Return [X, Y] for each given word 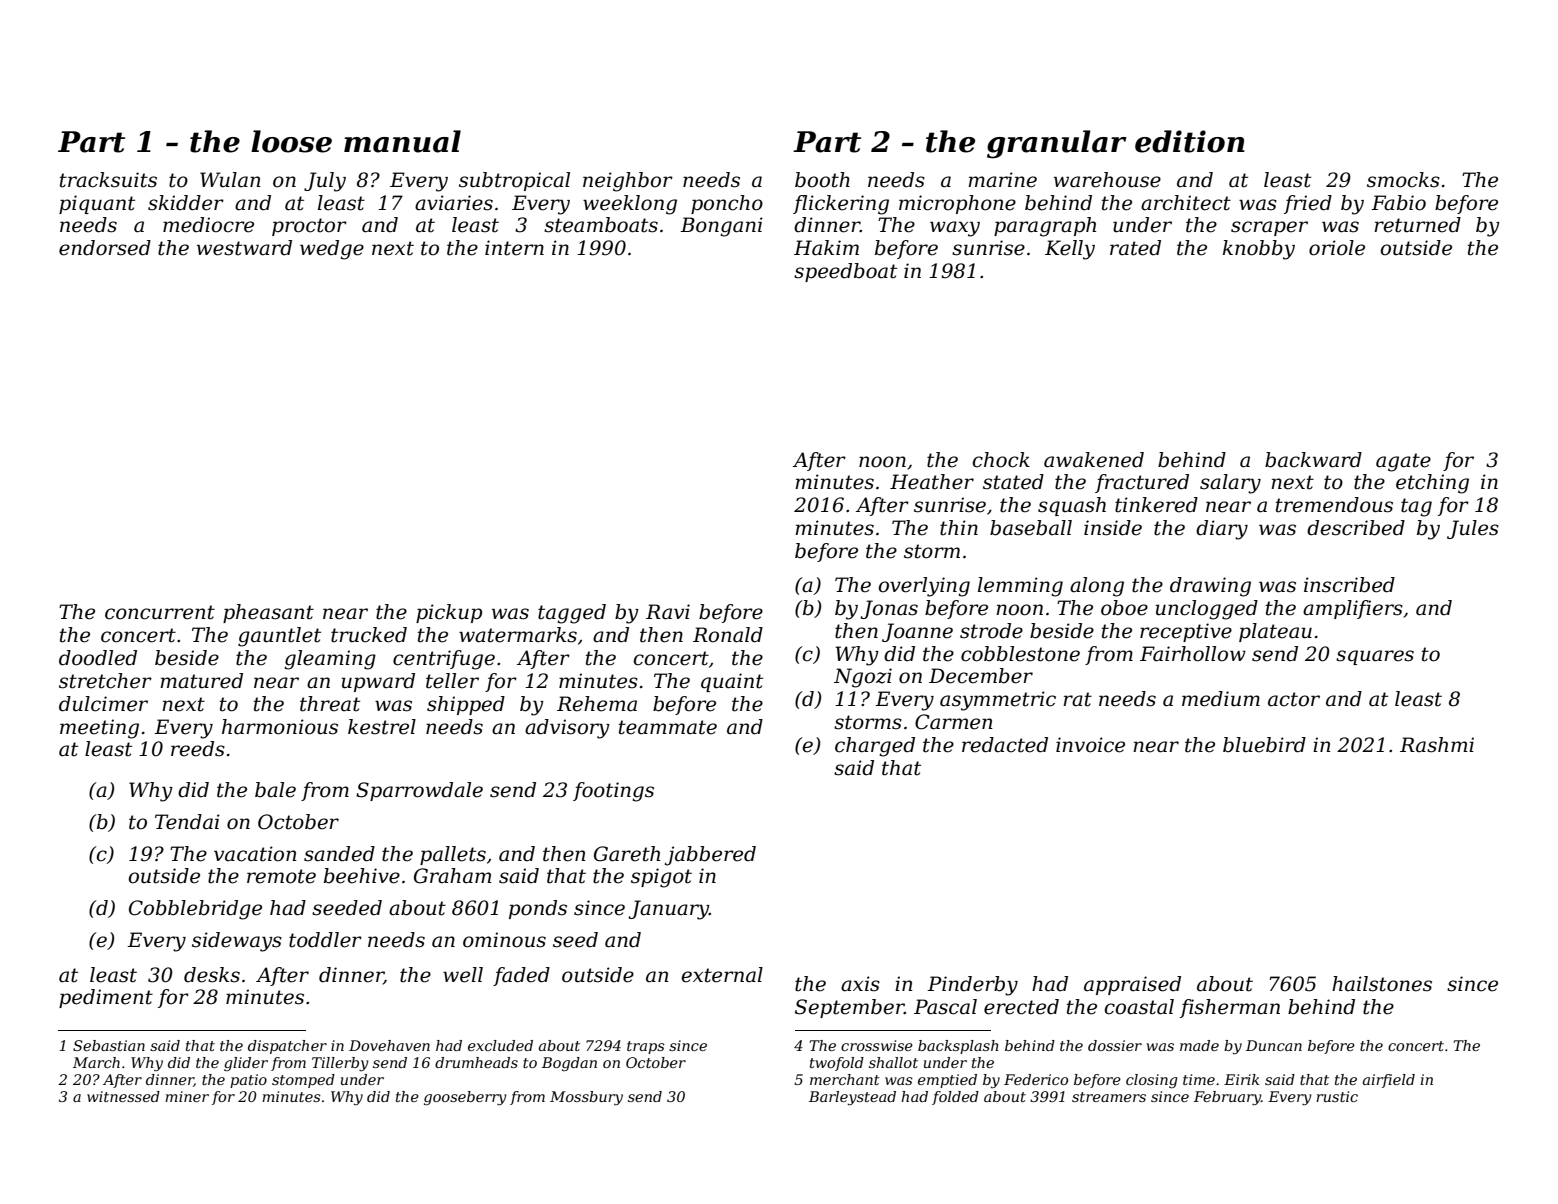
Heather [932, 482]
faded [521, 976]
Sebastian [109, 1045]
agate [1403, 462]
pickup [449, 613]
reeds [198, 749]
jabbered [710, 856]
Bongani [721, 227]
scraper [1269, 228]
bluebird [1264, 745]
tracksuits [108, 180]
